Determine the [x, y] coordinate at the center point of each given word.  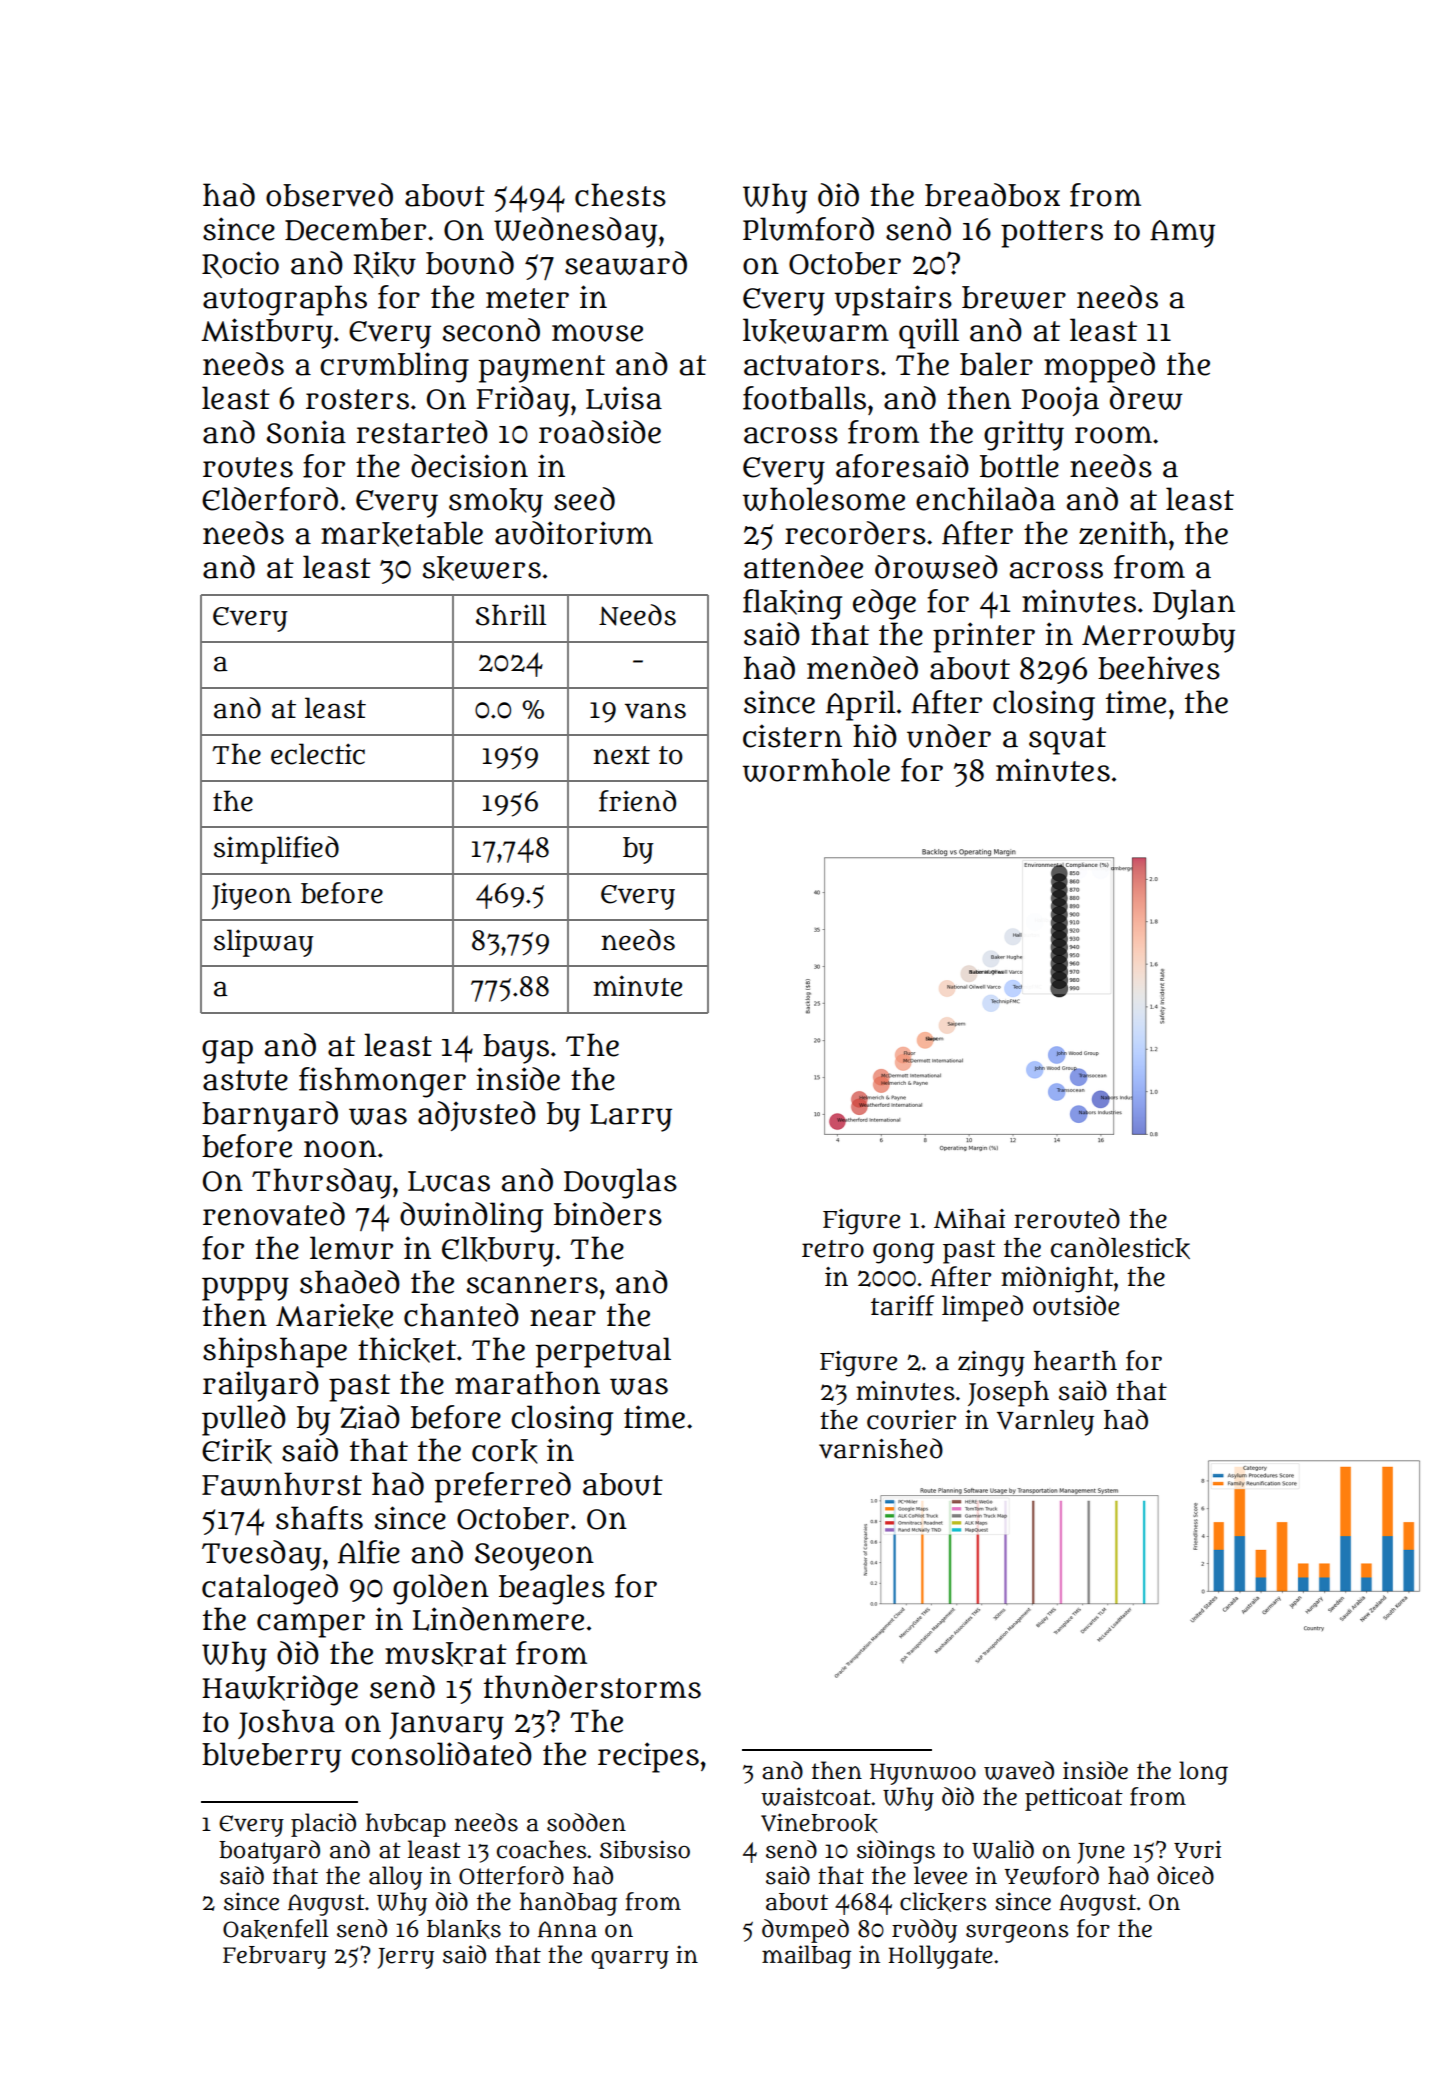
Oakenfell [276, 1929]
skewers [482, 568]
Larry [631, 1118]
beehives [1159, 668]
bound [470, 263]
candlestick [1120, 1248]
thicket [407, 1350]
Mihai [969, 1219]
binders [608, 1214]
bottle [1019, 466]
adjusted [477, 1116]
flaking [792, 604]
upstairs [893, 300]
